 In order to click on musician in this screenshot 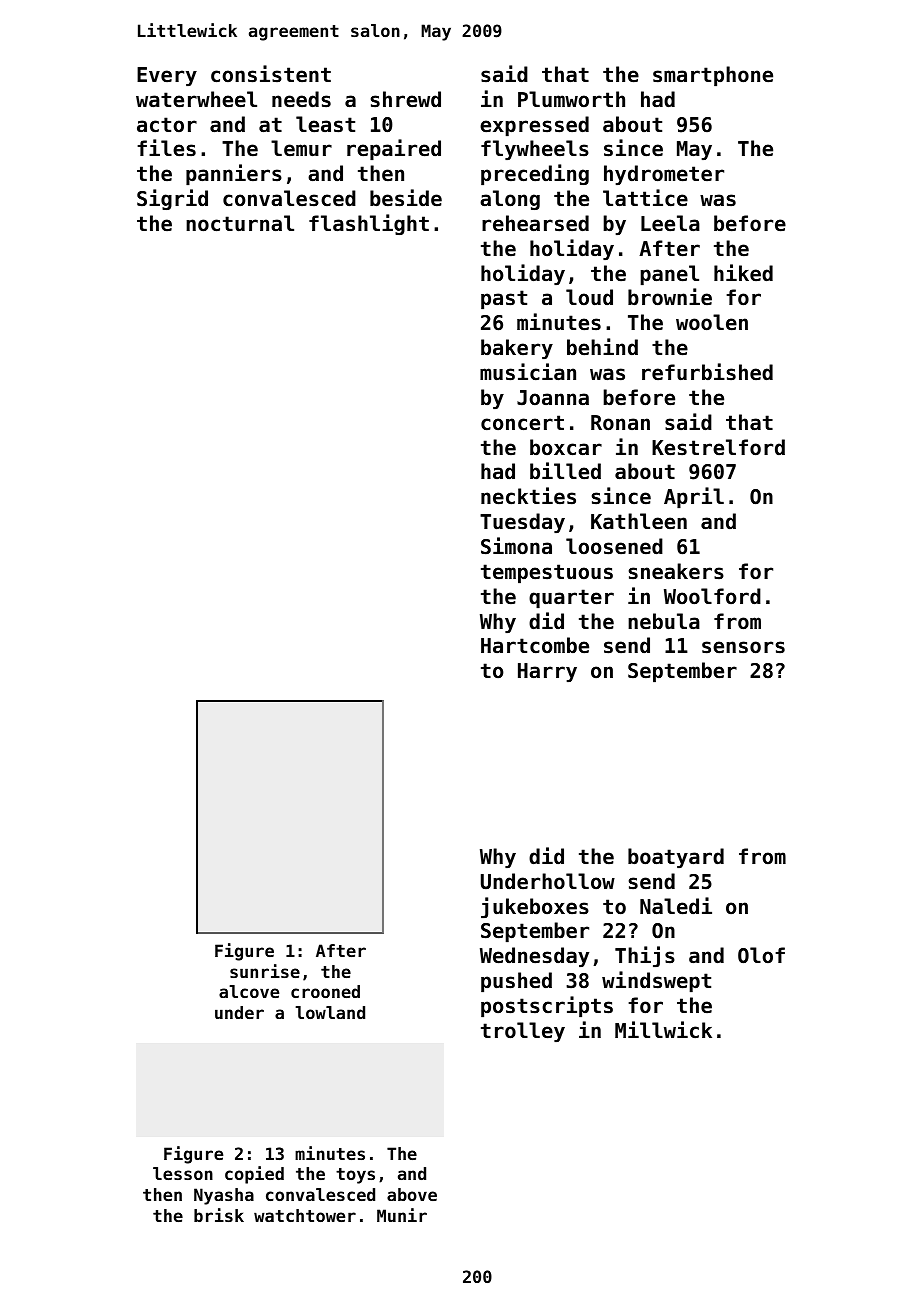, I will do `click(528, 372)`.
